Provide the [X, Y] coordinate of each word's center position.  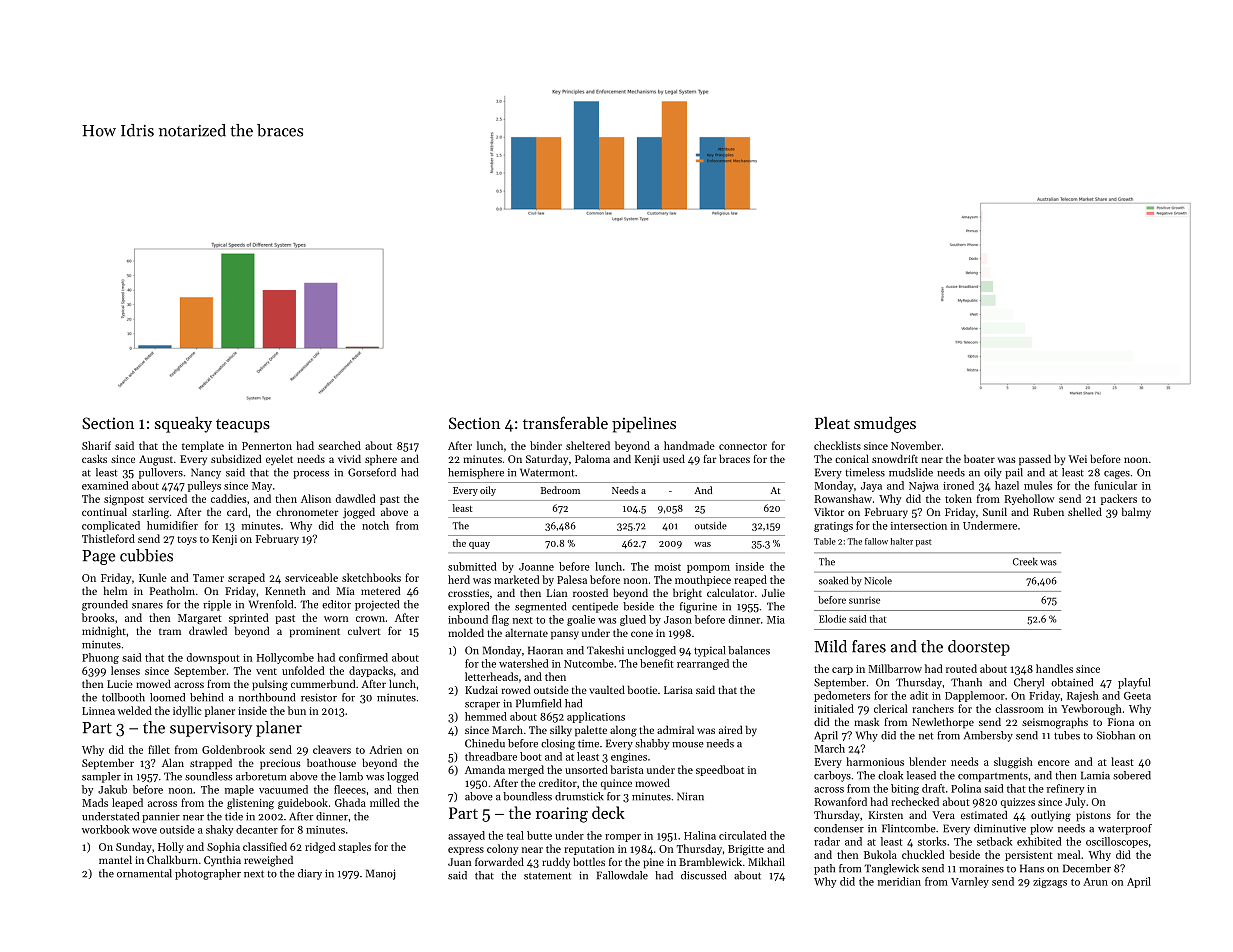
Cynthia [222, 860]
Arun [1095, 882]
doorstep [979, 648]
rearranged [703, 664]
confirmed [363, 657]
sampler [101, 777]
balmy [1136, 512]
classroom [1019, 708]
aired [730, 729]
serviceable [311, 577]
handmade [689, 445]
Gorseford [372, 472]
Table [825, 541]
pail [1014, 473]
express [466, 851]
